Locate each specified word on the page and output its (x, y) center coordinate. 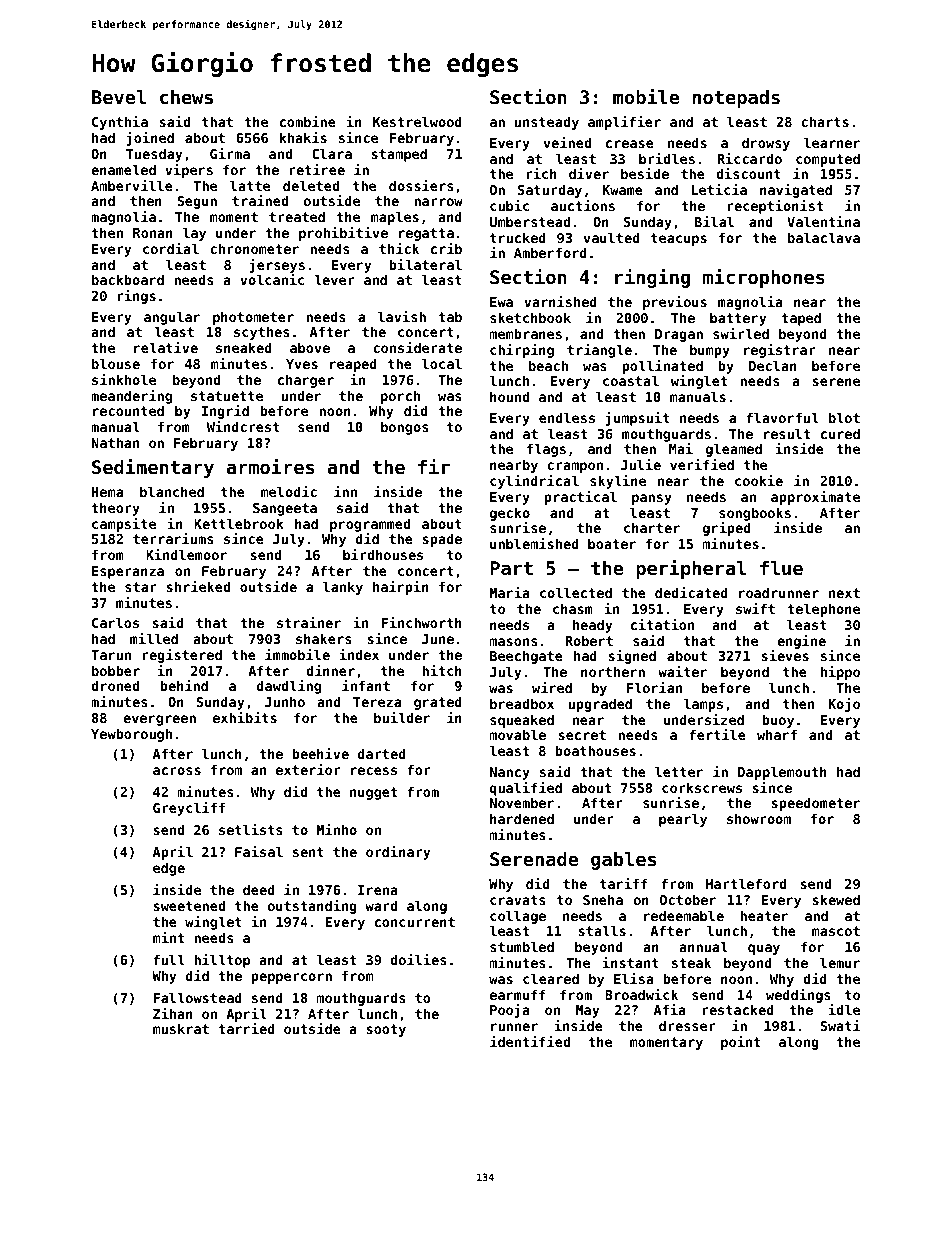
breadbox (522, 703)
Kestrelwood (417, 121)
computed (828, 160)
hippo (840, 673)
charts (825, 121)
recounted (128, 410)
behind (184, 685)
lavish (402, 316)
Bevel (119, 97)
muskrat (181, 1028)
